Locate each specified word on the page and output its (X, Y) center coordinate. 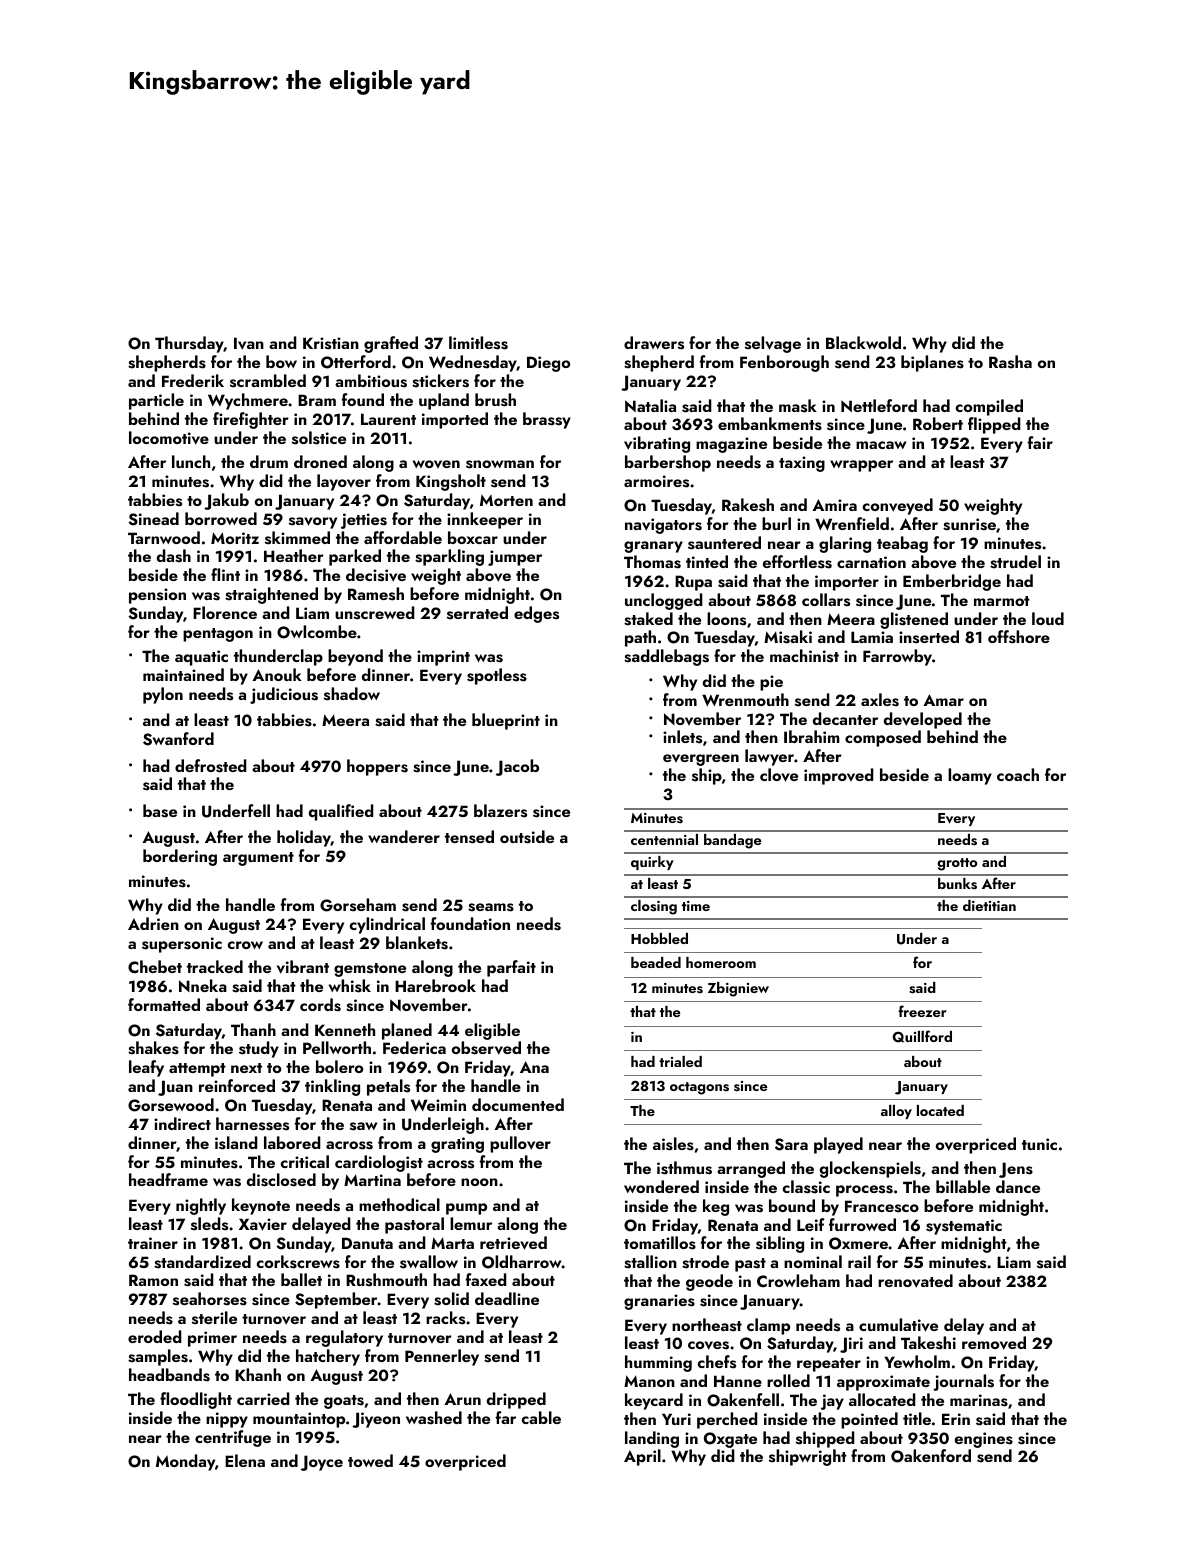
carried (263, 1398)
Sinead (153, 519)
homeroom (721, 962)
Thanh (253, 1029)
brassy (547, 420)
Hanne (738, 1381)
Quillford (922, 1036)
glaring (845, 544)
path (640, 638)
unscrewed (375, 613)
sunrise (969, 524)
